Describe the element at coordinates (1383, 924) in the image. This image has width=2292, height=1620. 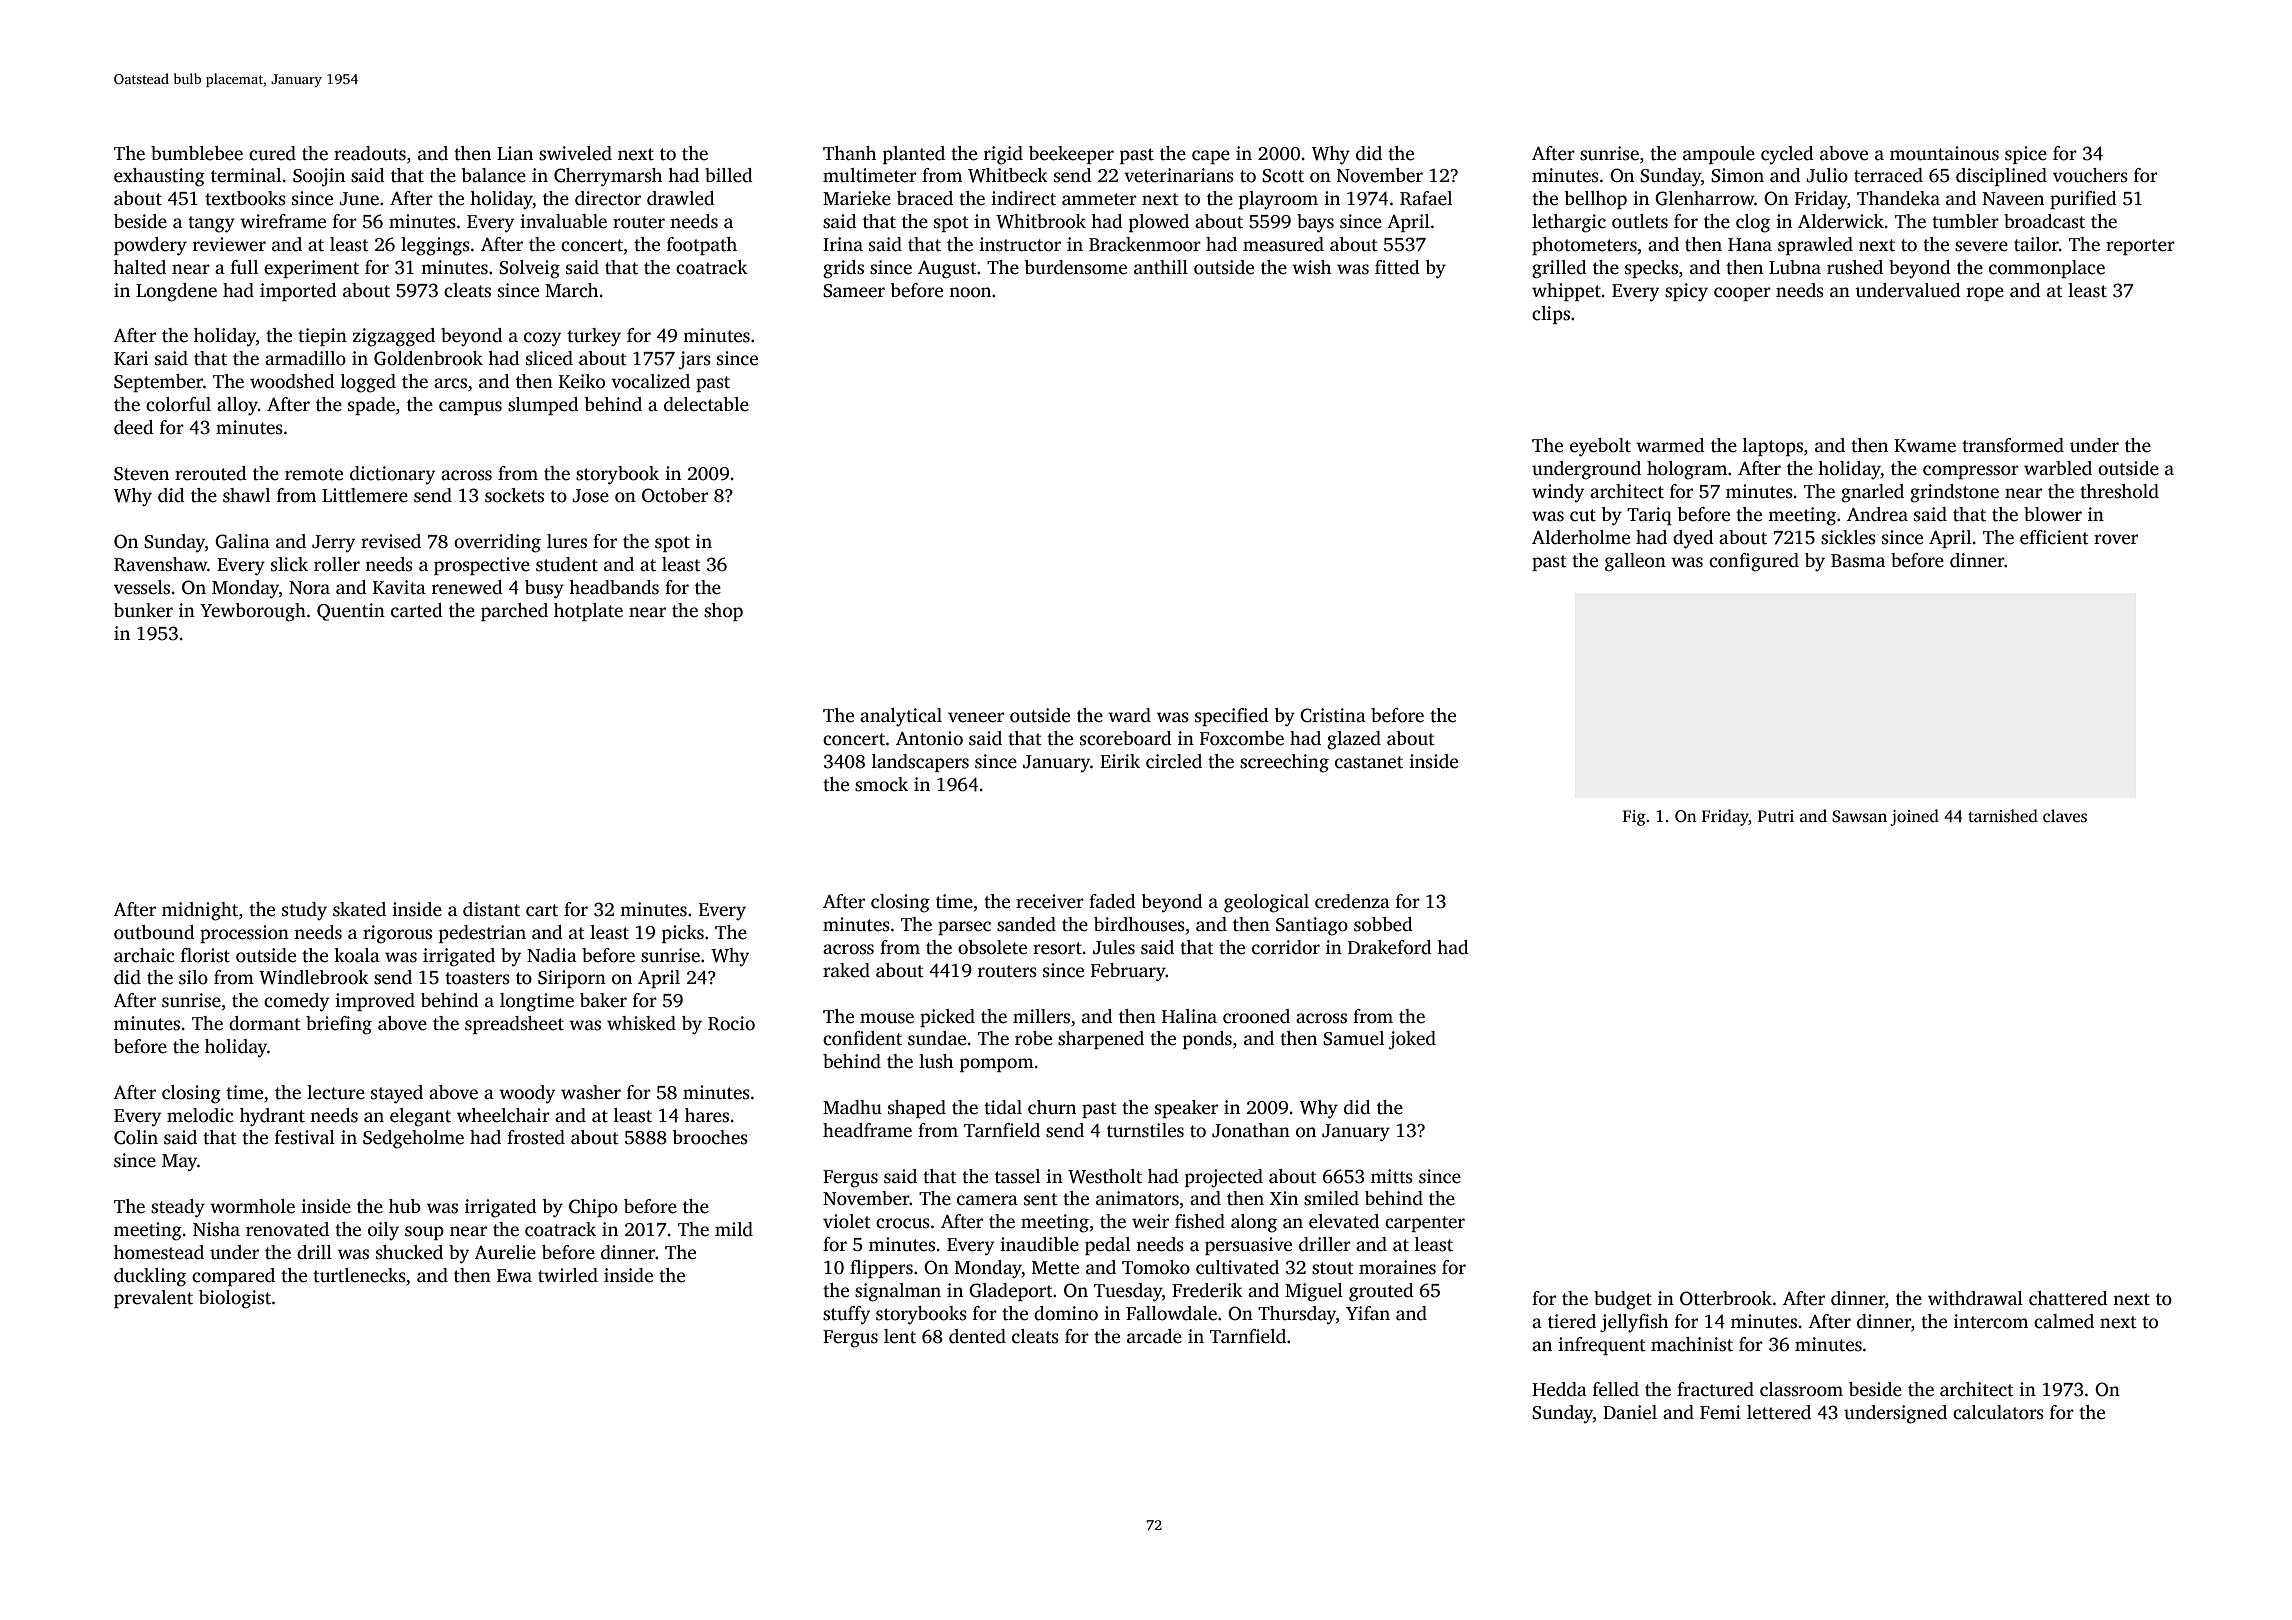
I see `sobbed` at that location.
